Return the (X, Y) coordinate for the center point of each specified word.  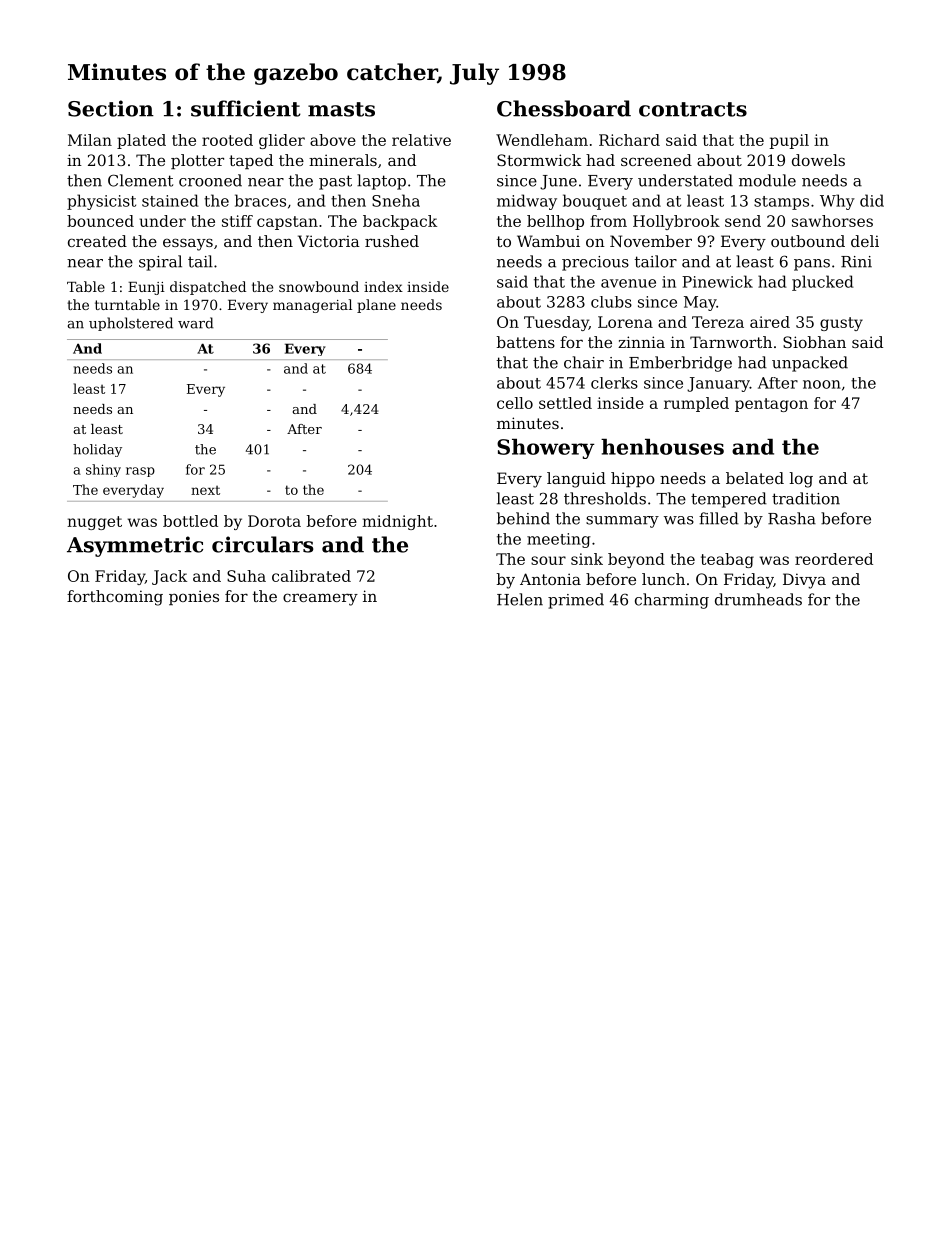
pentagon (771, 405)
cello (515, 403)
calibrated (311, 576)
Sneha (396, 200)
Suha (246, 576)
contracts (693, 109)
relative (421, 140)
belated (755, 478)
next (205, 490)
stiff (237, 221)
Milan (90, 140)
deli (865, 241)
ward (196, 323)
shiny (103, 470)
